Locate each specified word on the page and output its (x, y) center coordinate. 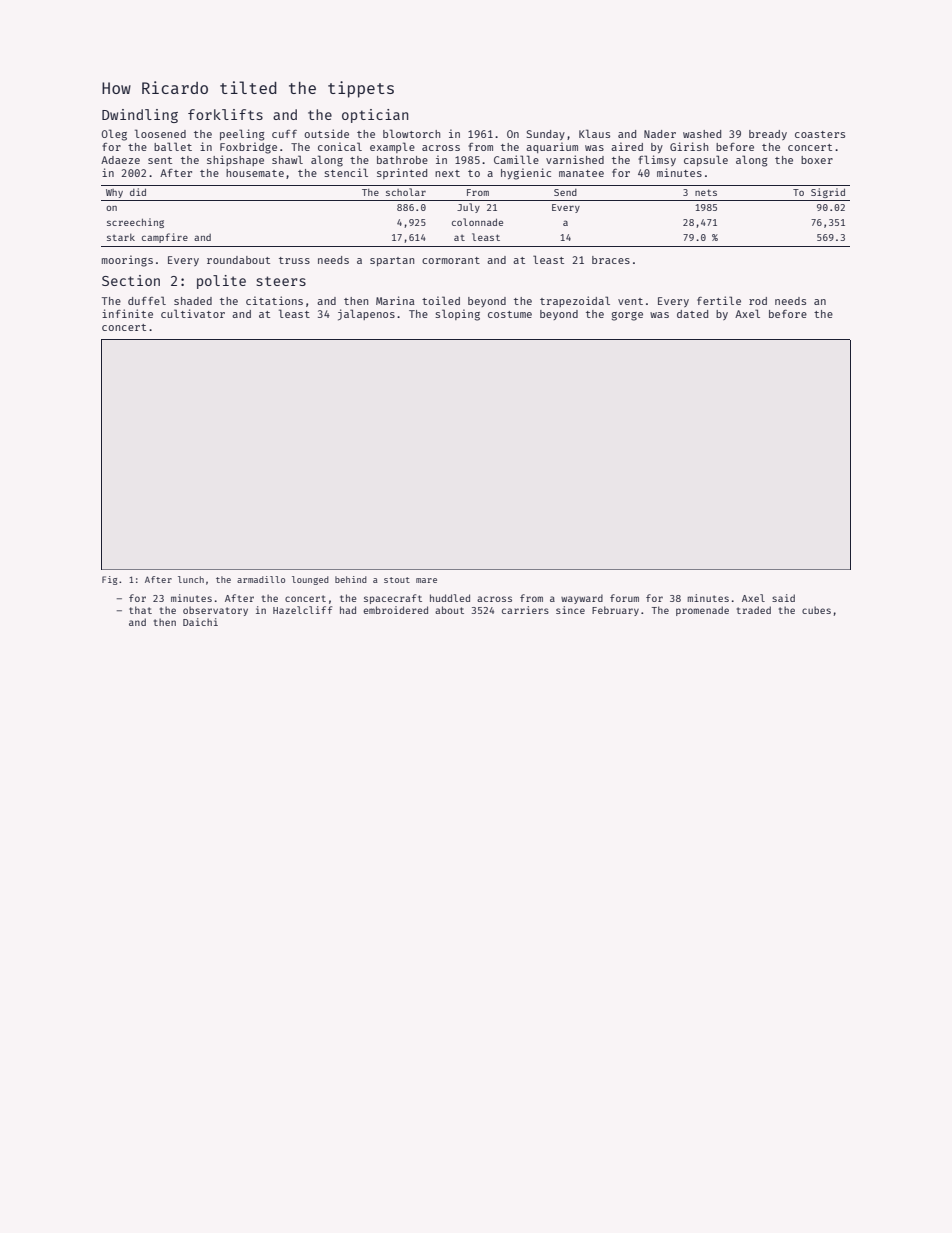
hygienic (526, 174)
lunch (191, 579)
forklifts (225, 114)
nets (706, 192)
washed (702, 134)
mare (426, 580)
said (783, 598)
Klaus (594, 133)
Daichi (200, 622)
